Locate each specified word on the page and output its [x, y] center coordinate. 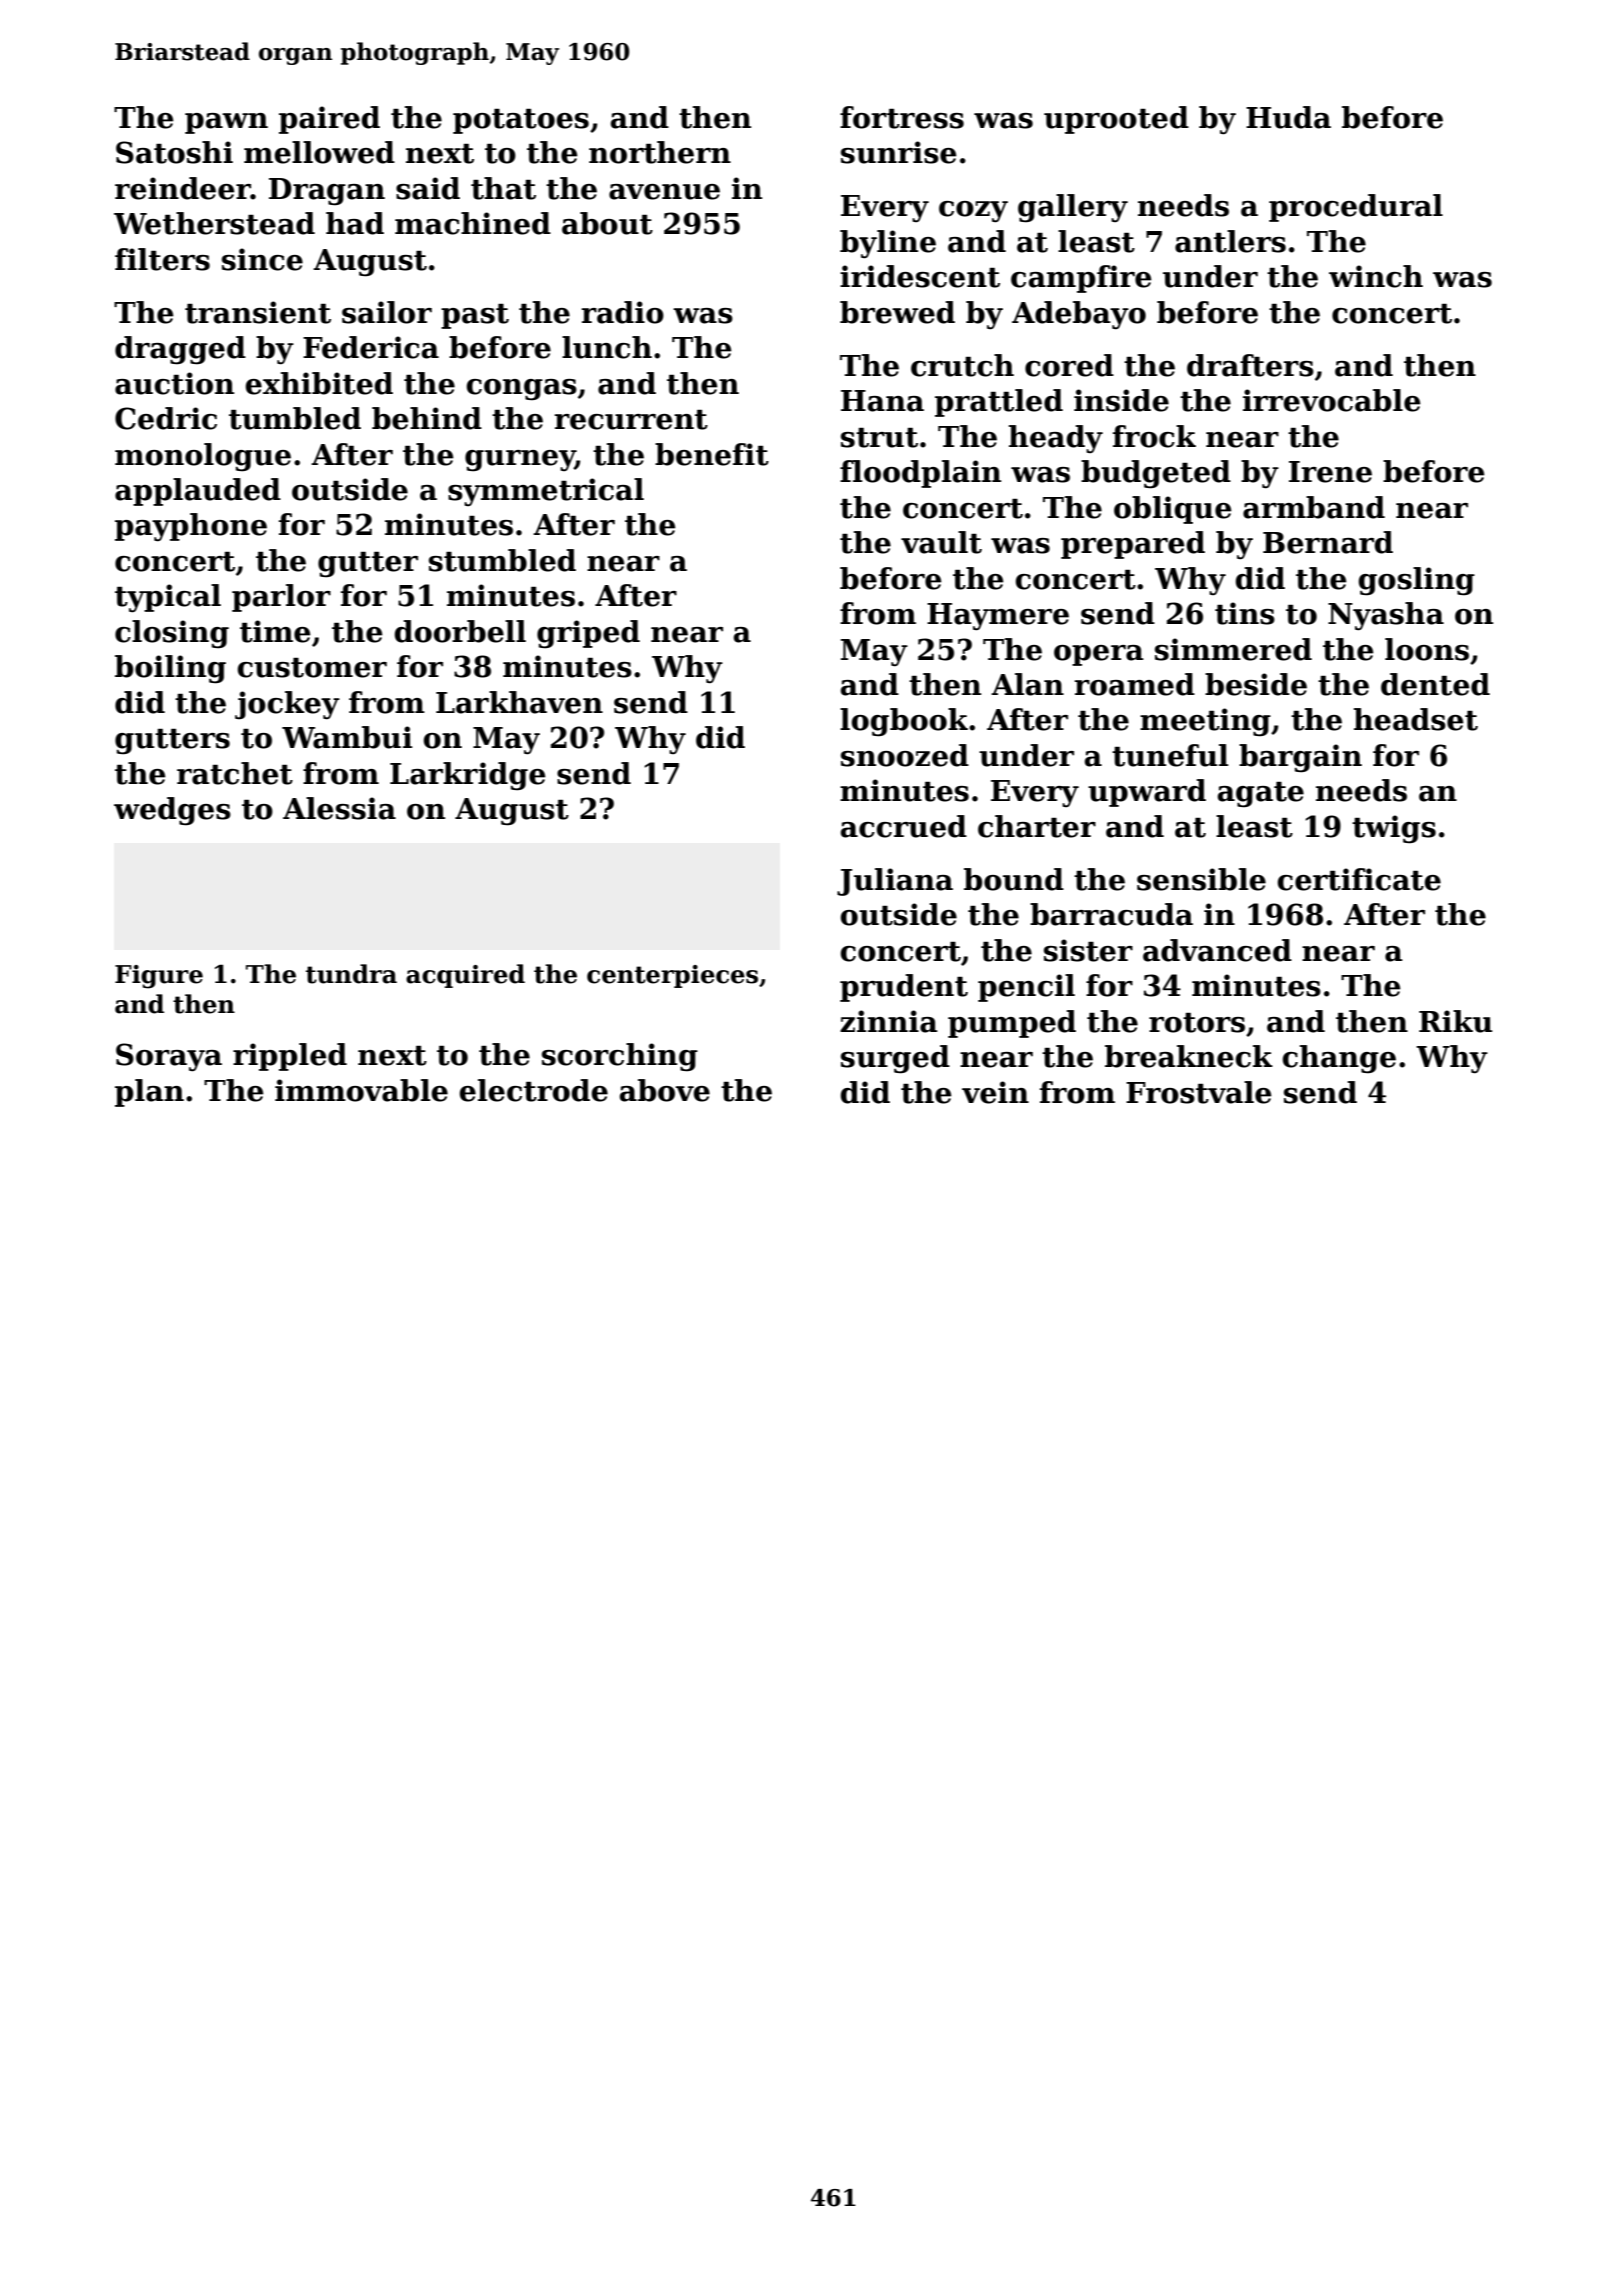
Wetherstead [214, 223]
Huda [1288, 117]
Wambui [347, 737]
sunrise [899, 152]
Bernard [1328, 542]
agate [1261, 795]
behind [427, 418]
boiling [170, 669]
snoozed [905, 755]
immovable [361, 1090]
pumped [1012, 1024]
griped [588, 634]
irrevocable [1332, 400]
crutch [962, 365]
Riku [1455, 1021]
